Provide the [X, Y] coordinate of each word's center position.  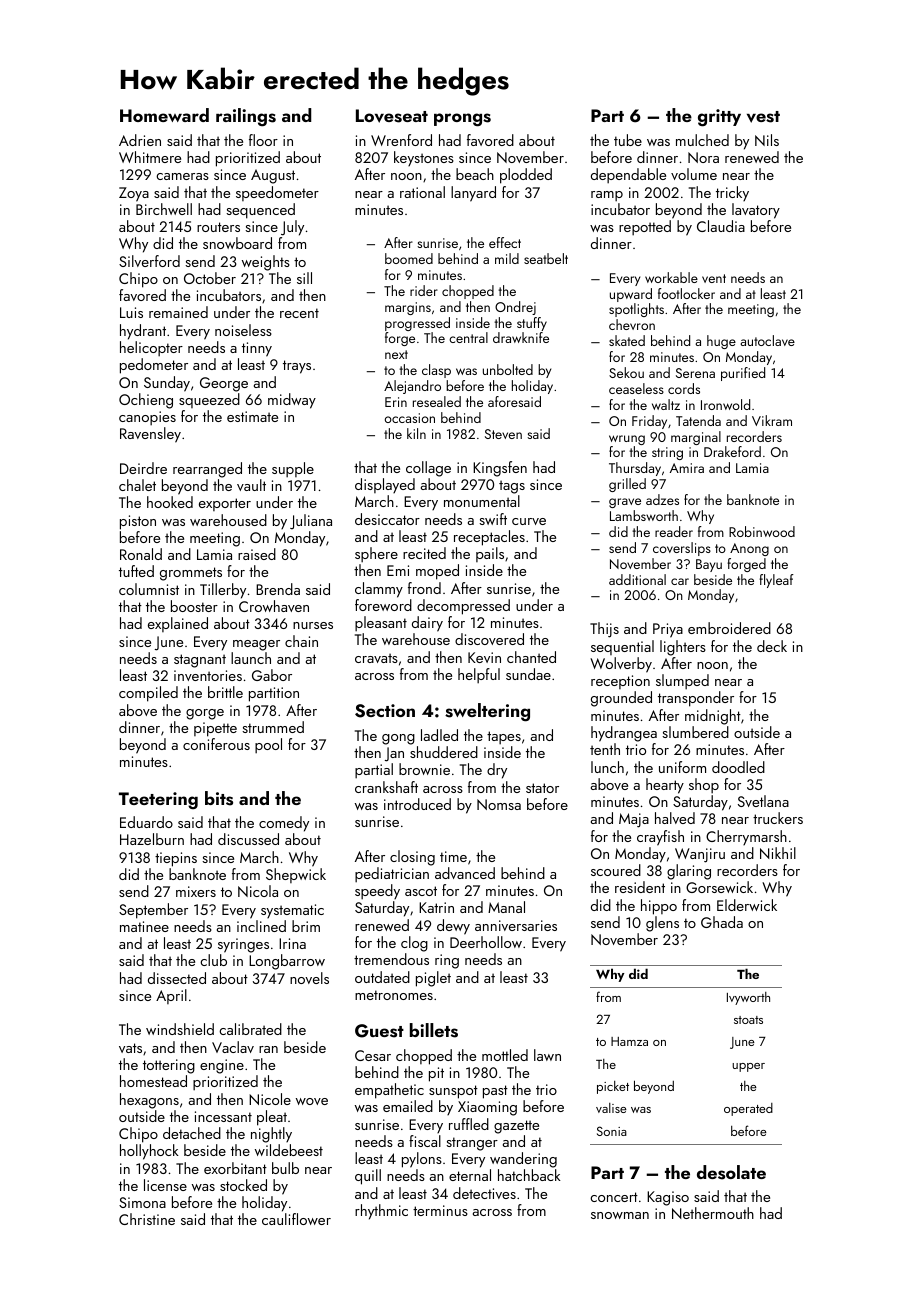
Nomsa [499, 804]
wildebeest [289, 1150]
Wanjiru [700, 855]
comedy [284, 824]
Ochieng [146, 401]
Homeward [164, 115]
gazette [516, 1127]
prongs [462, 120]
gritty [719, 118]
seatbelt [546, 258]
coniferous [216, 744]
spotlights [636, 310]
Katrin [436, 907]
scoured [616, 870]
